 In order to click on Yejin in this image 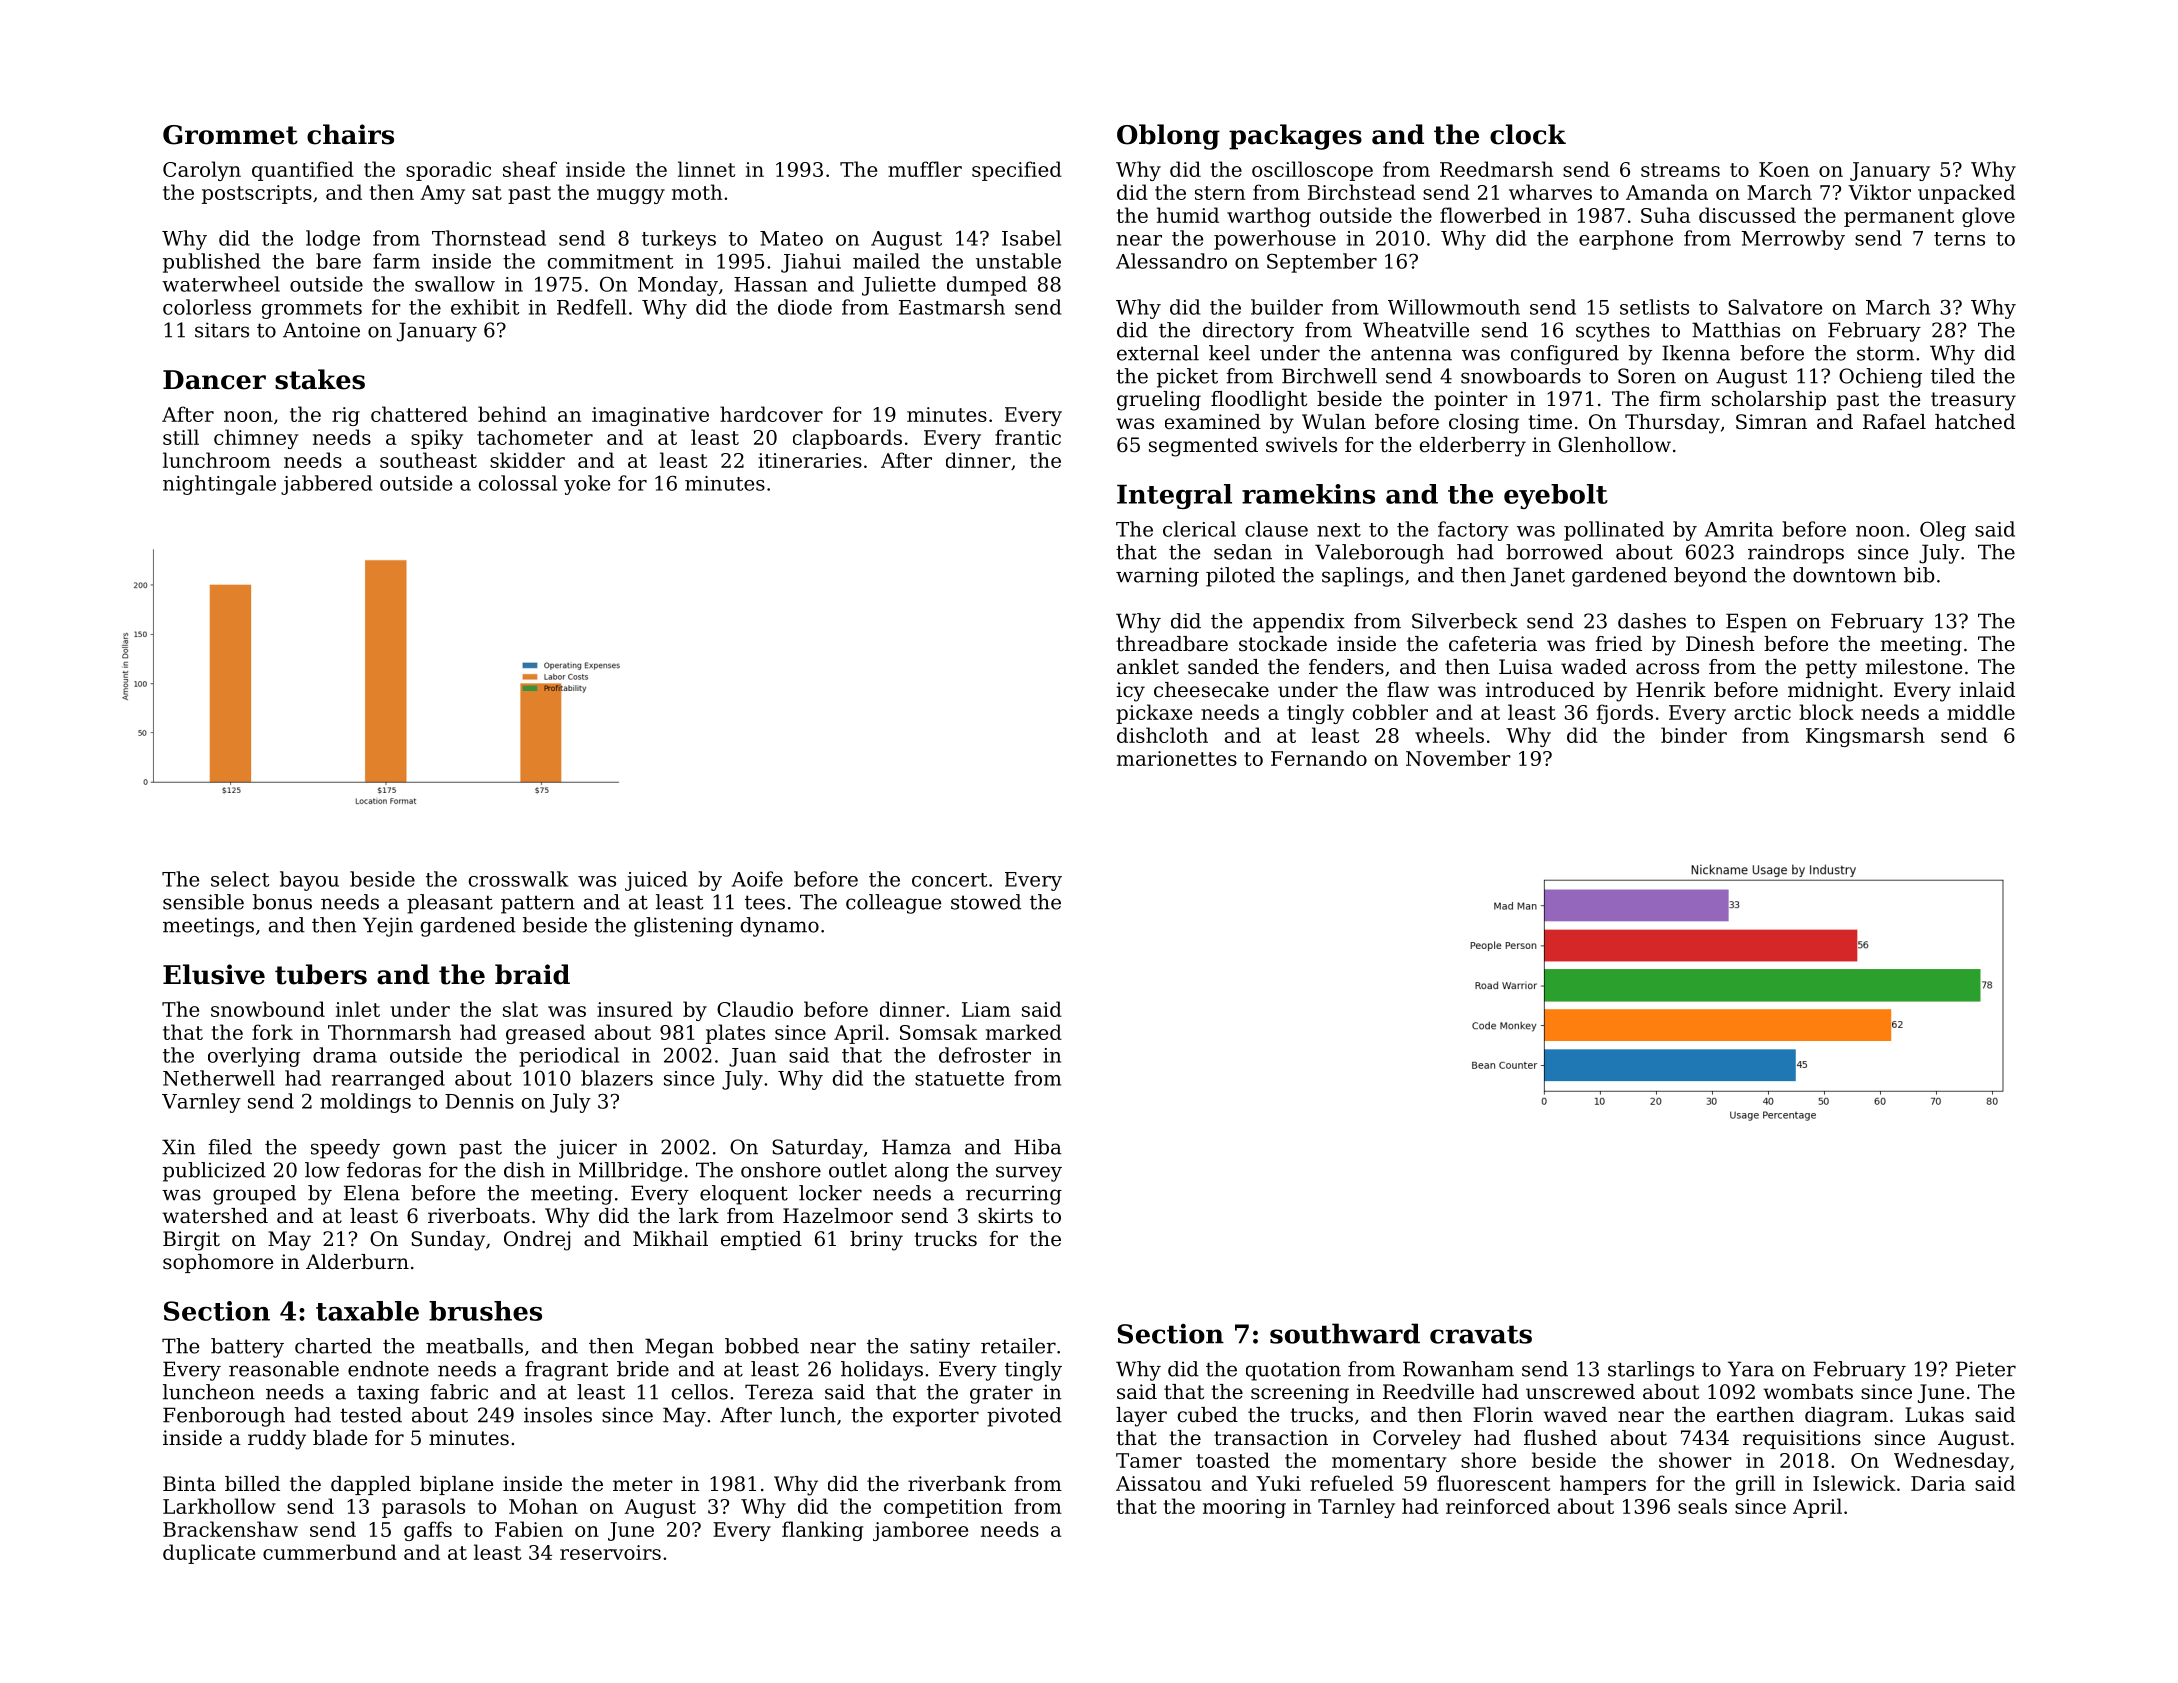, I will do `click(388, 927)`.
